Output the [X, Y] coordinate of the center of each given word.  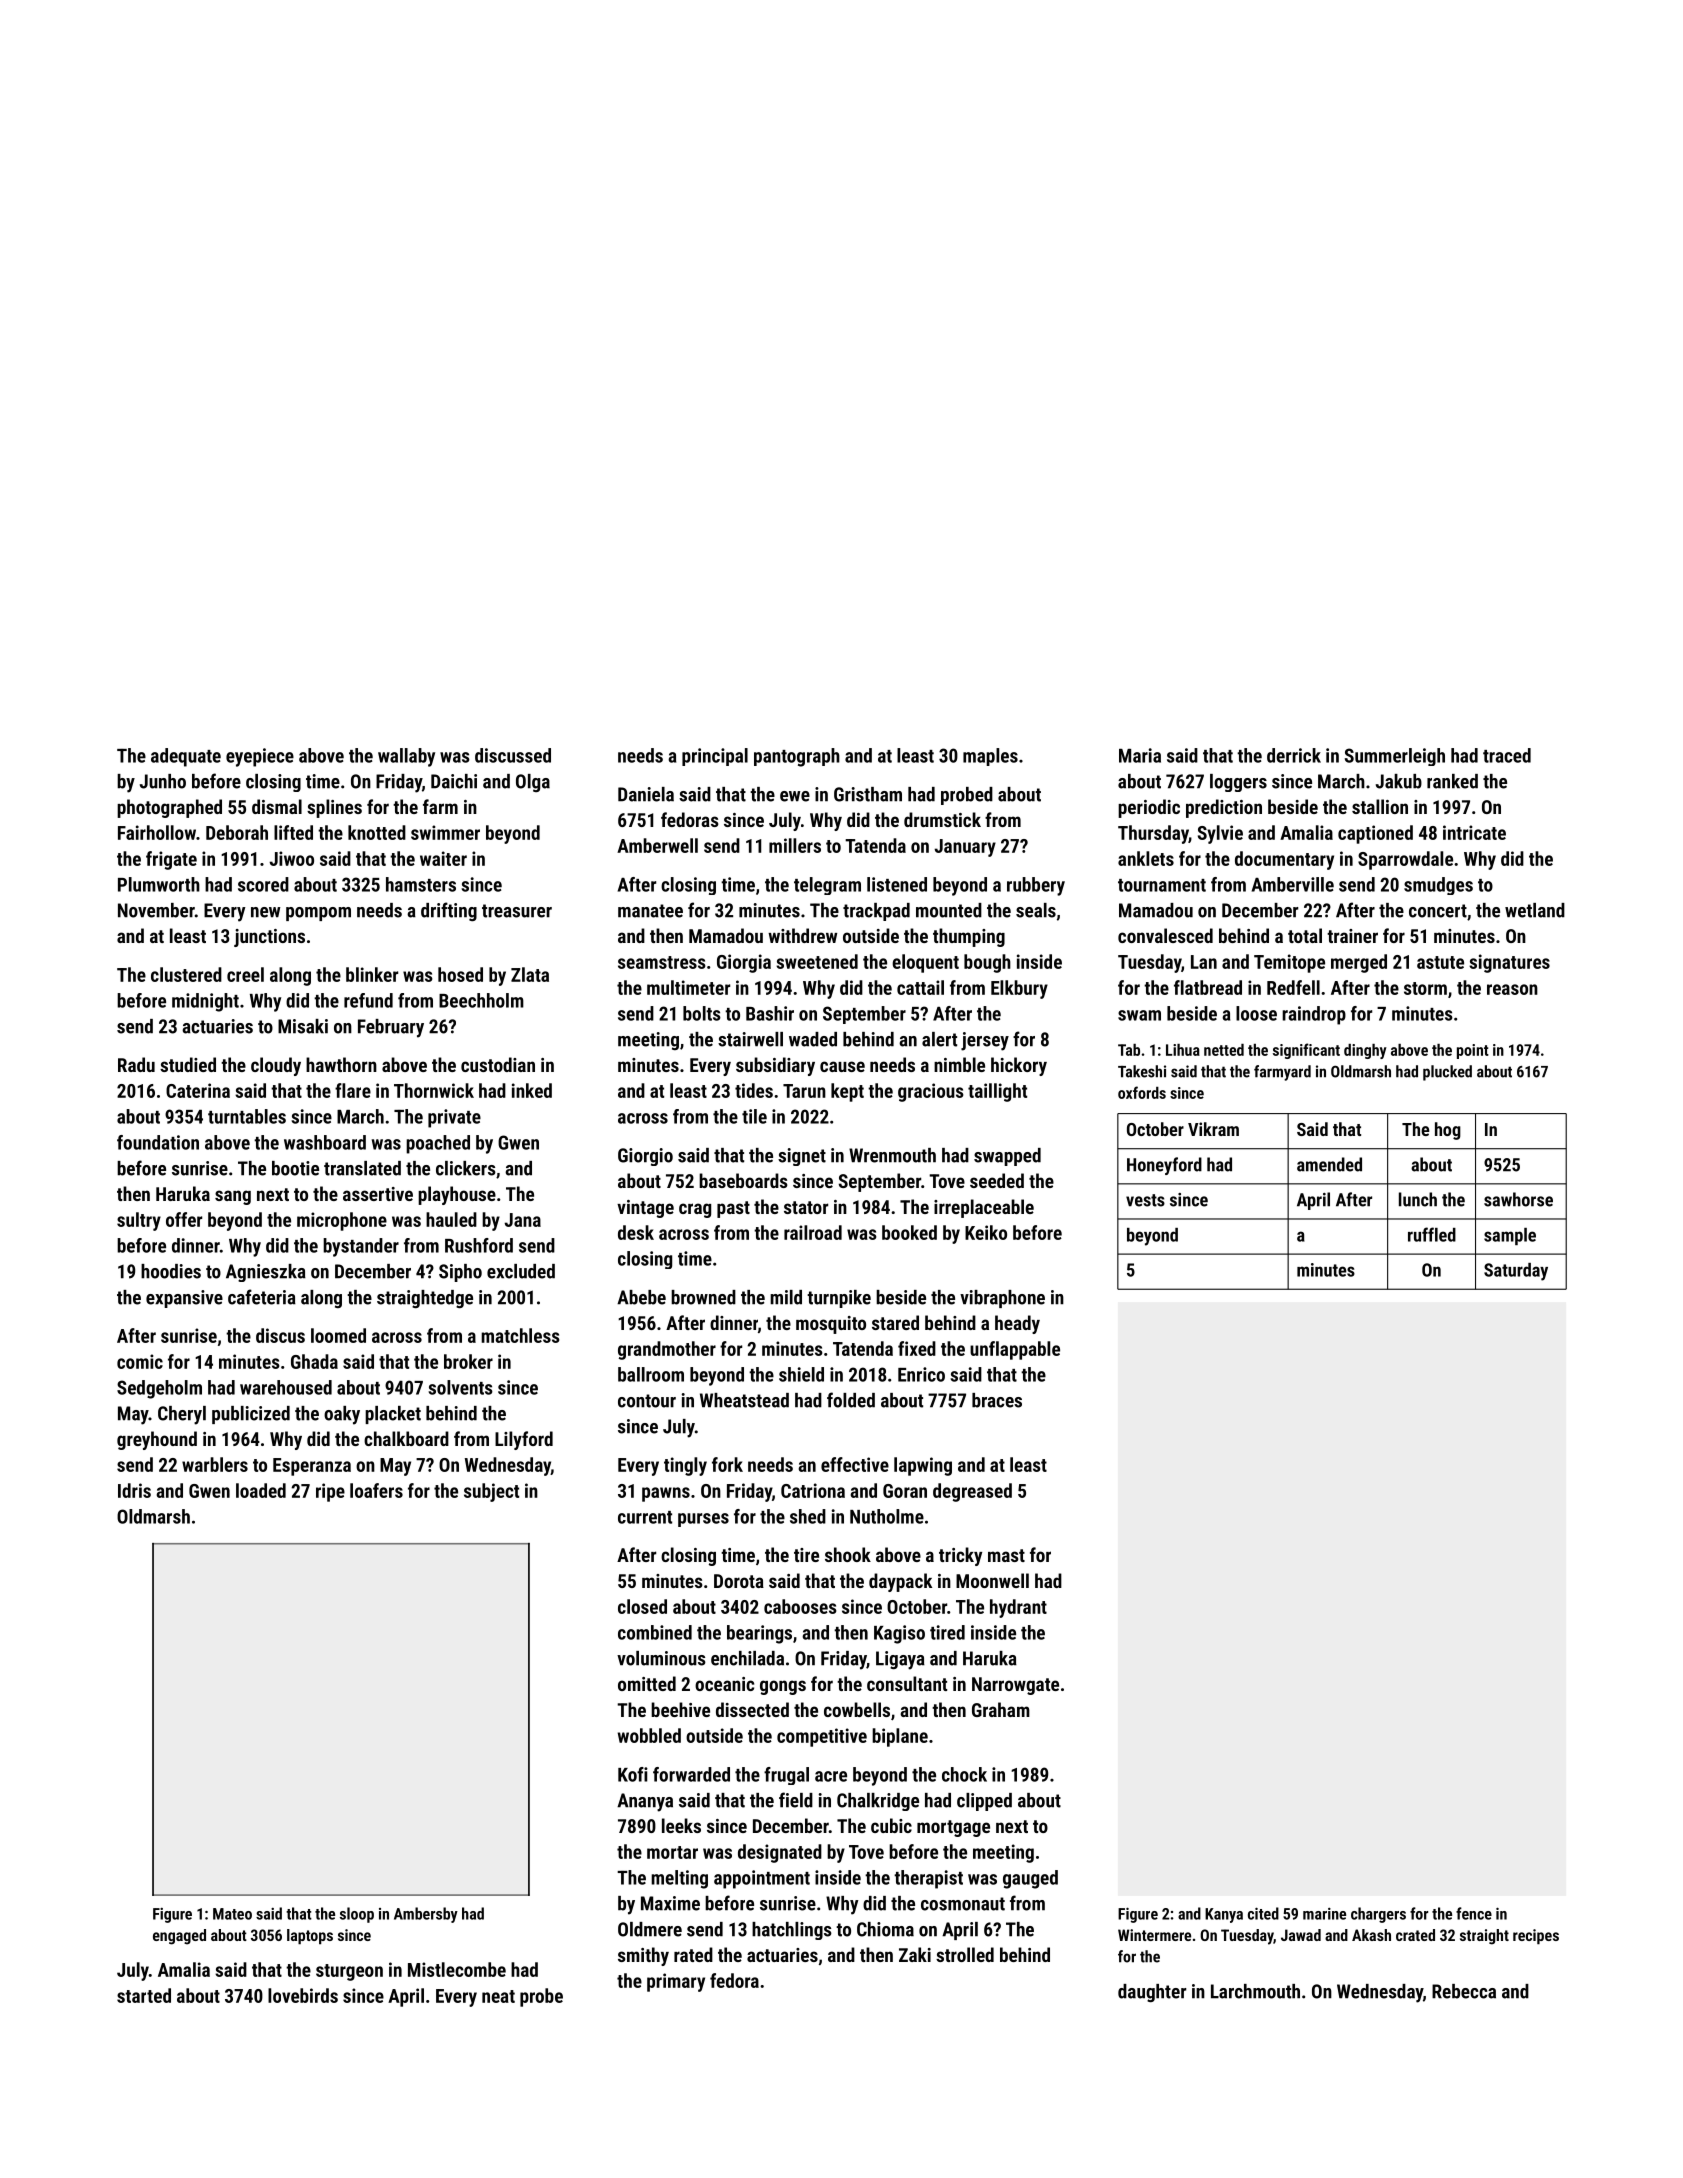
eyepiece [260, 757]
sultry [139, 1221]
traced [1507, 755]
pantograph [797, 757]
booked [909, 1232]
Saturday [1516, 1272]
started [144, 1995]
